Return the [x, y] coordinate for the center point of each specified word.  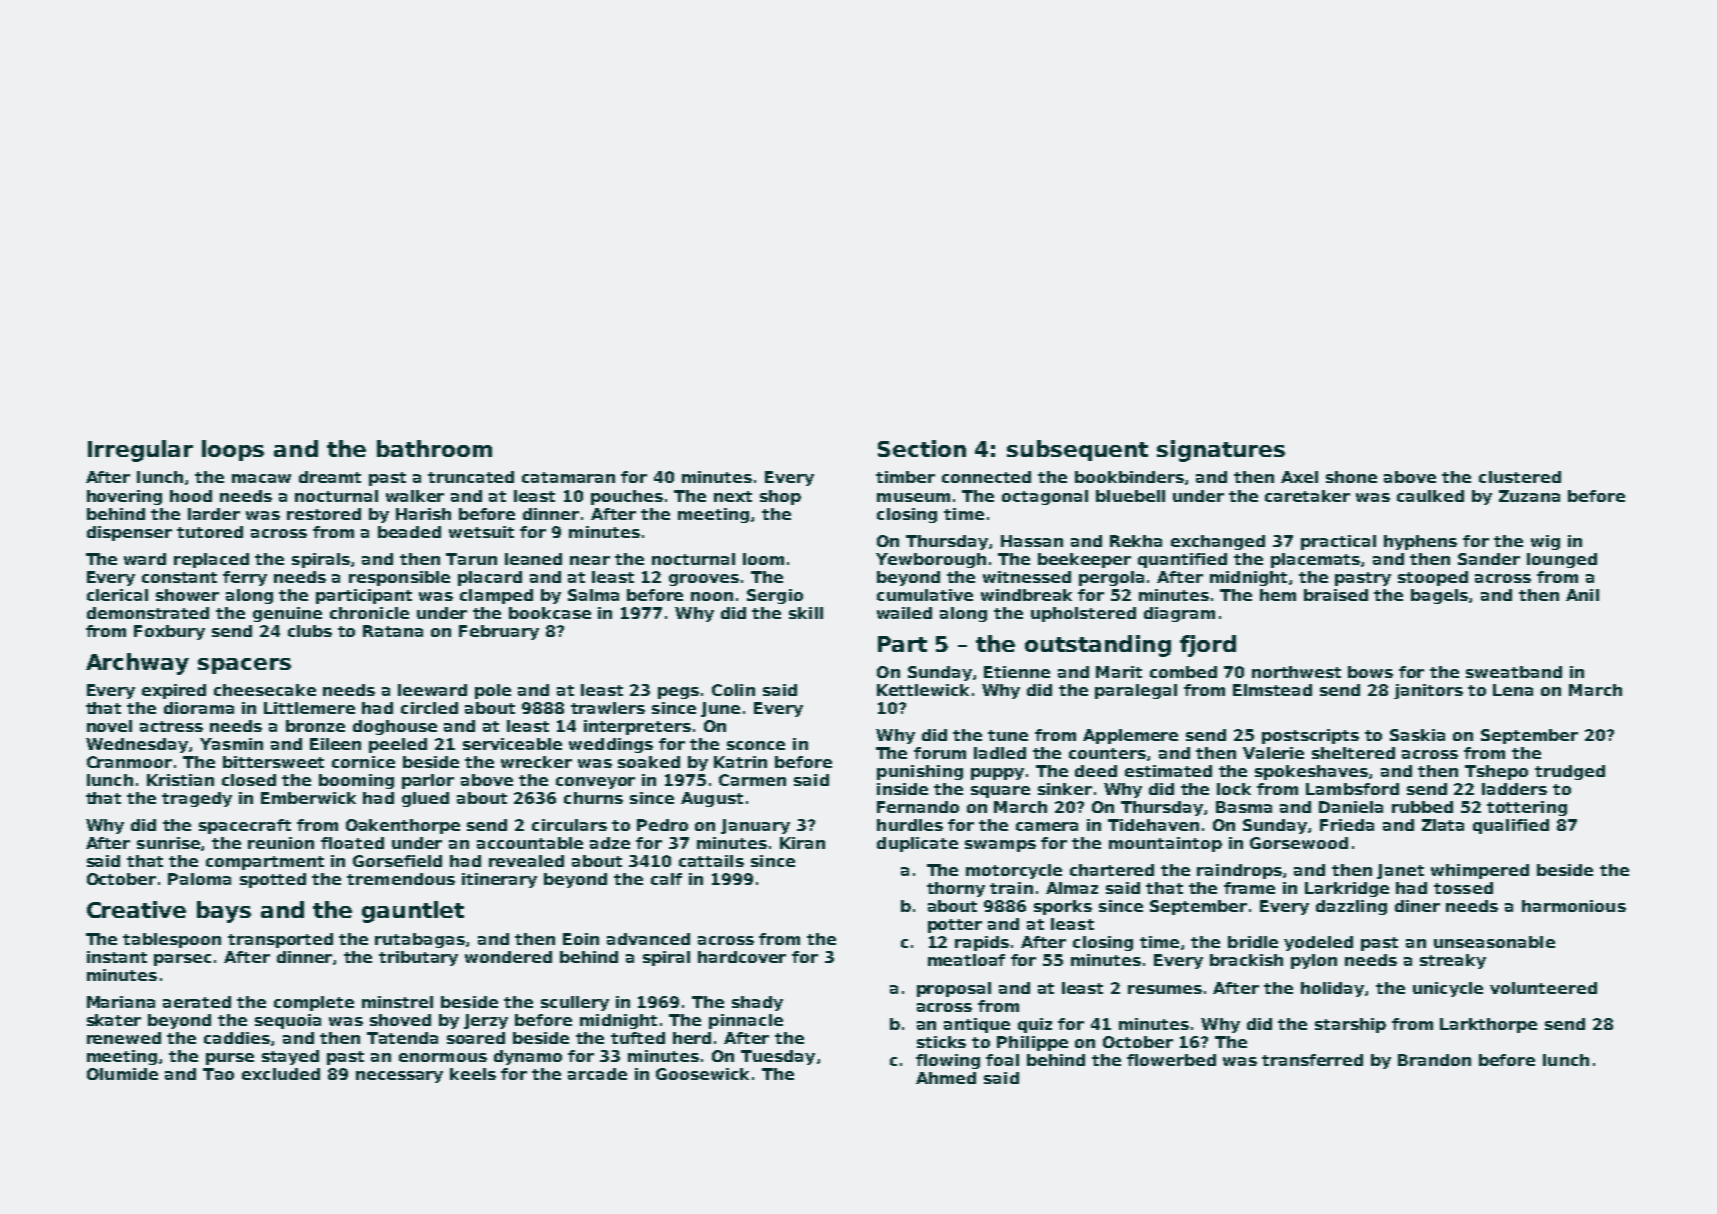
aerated [197, 1002]
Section [922, 448]
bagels [1439, 596]
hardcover [742, 957]
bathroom [434, 448]
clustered [1520, 477]
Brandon [1434, 1060]
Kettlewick [923, 690]
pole [493, 691]
